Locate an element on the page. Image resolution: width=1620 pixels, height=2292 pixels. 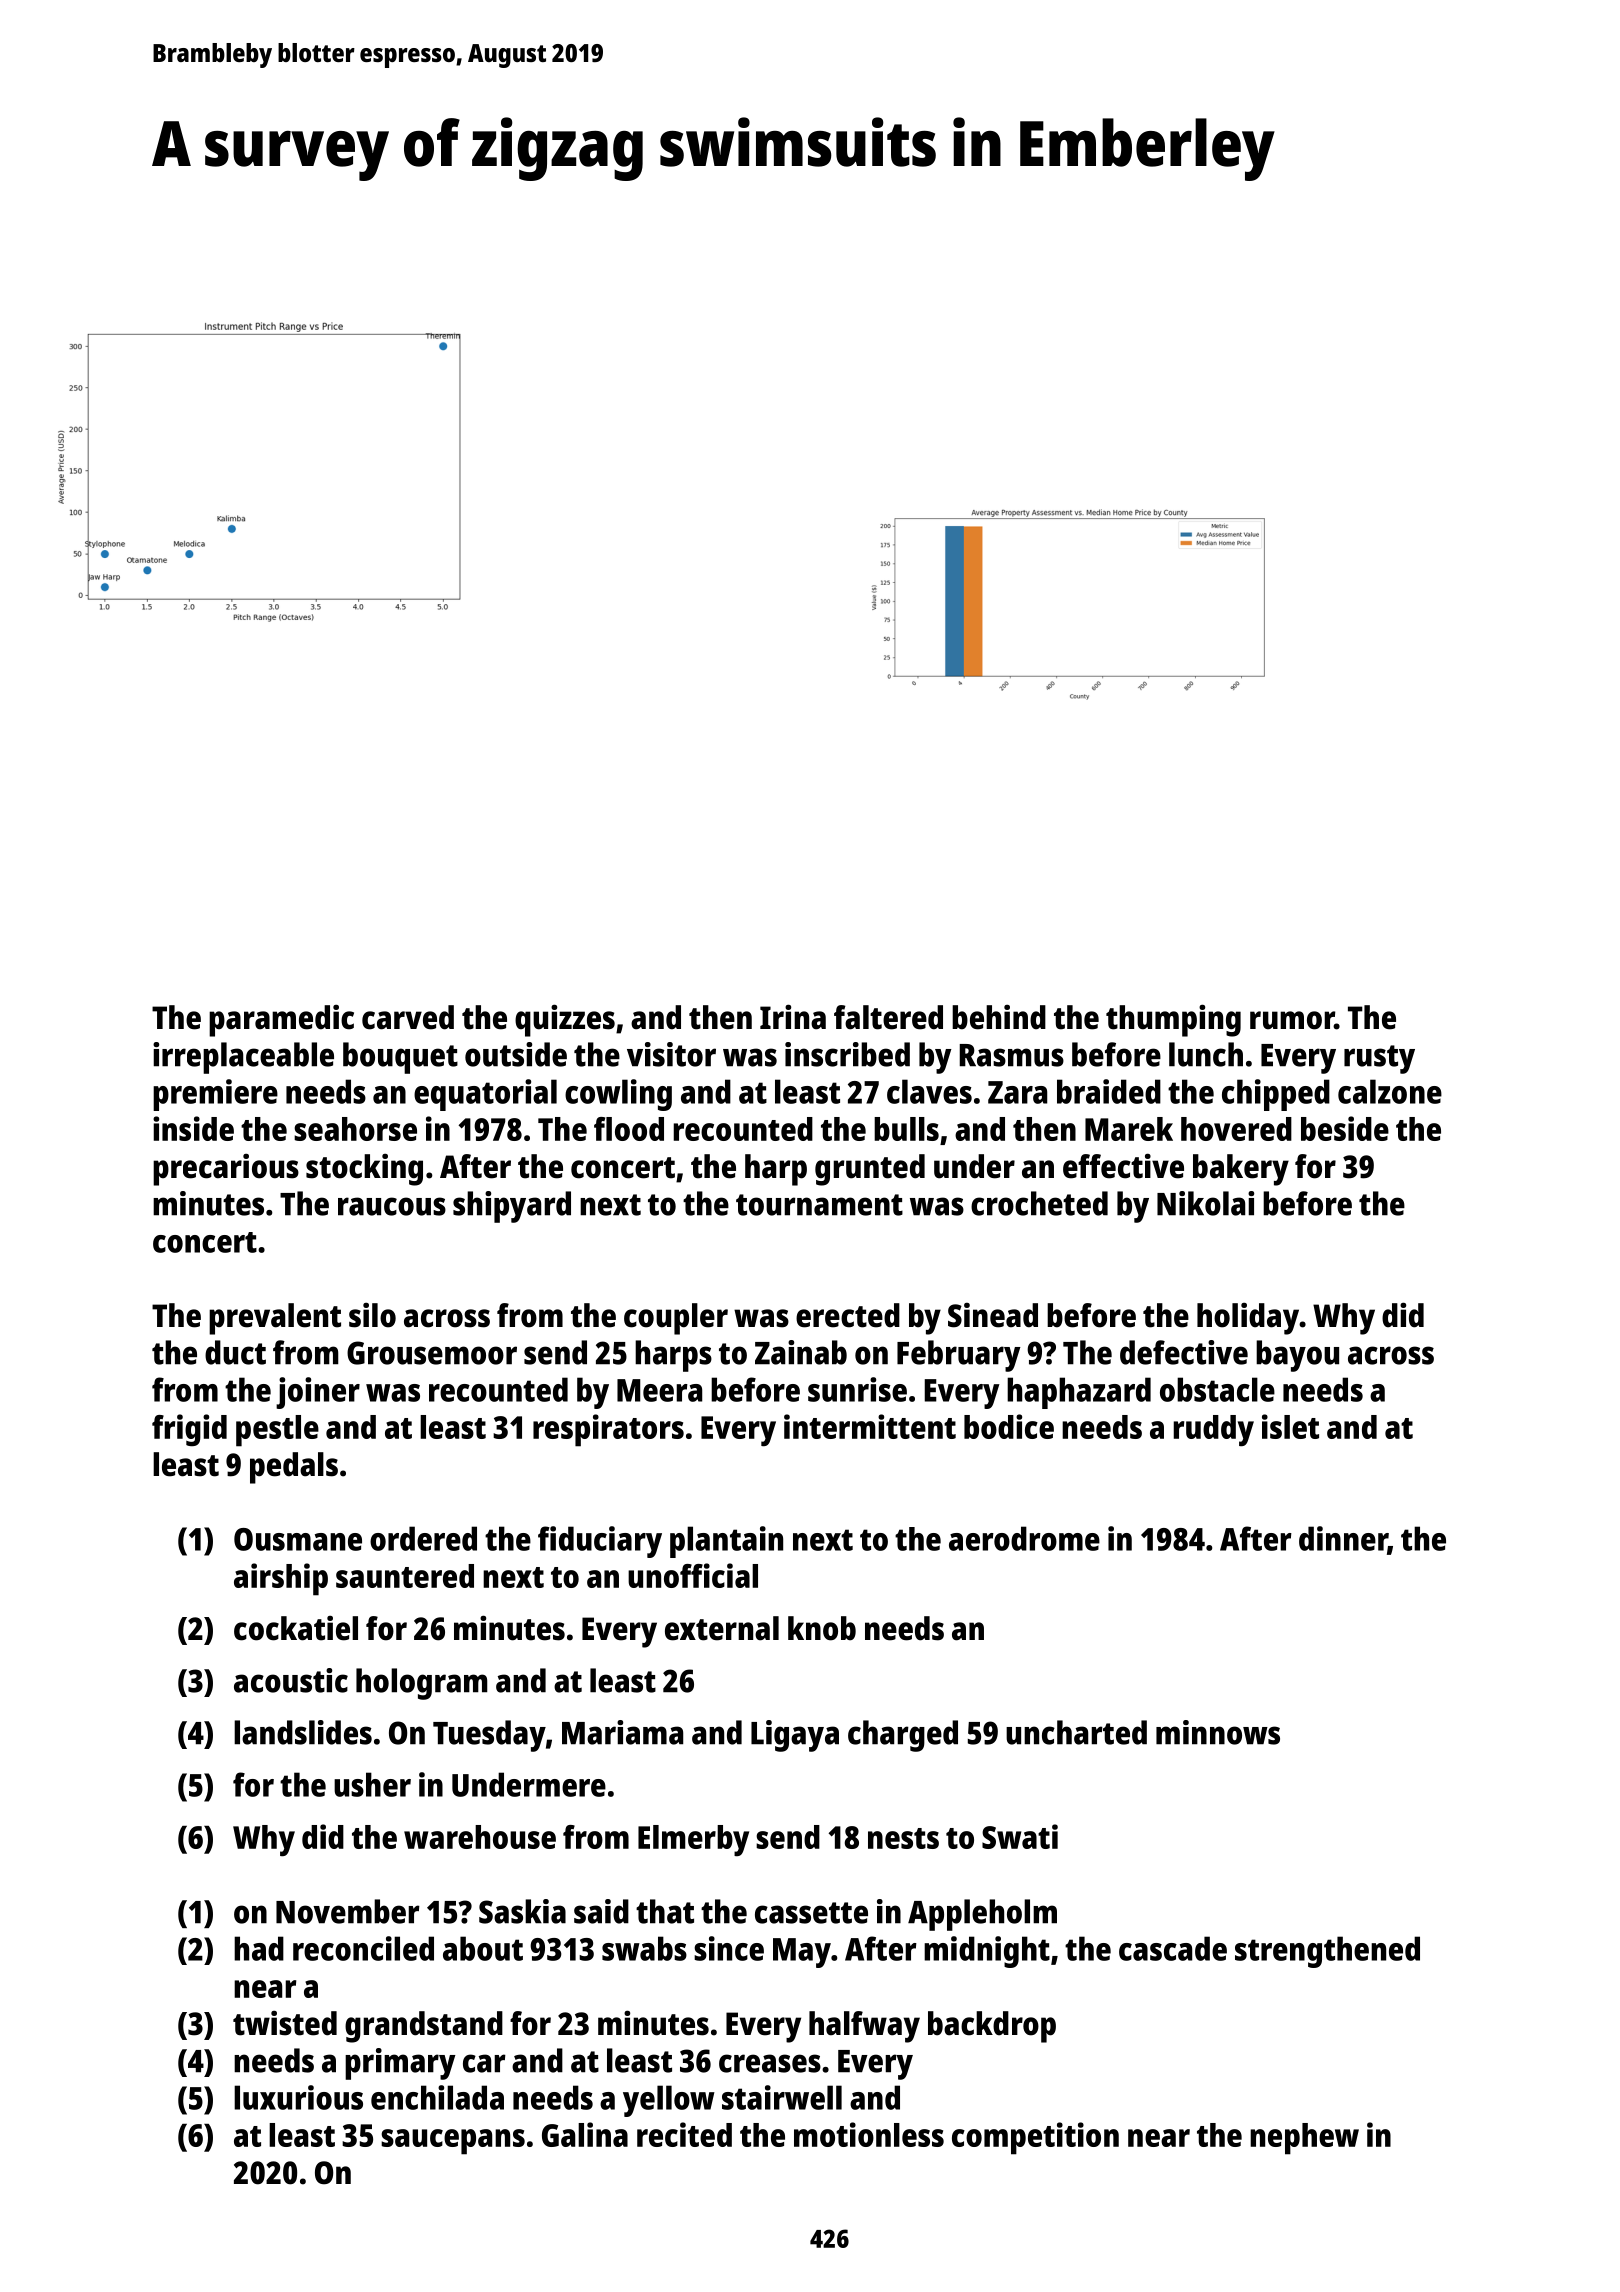
visitor is located at coordinates (671, 1054).
